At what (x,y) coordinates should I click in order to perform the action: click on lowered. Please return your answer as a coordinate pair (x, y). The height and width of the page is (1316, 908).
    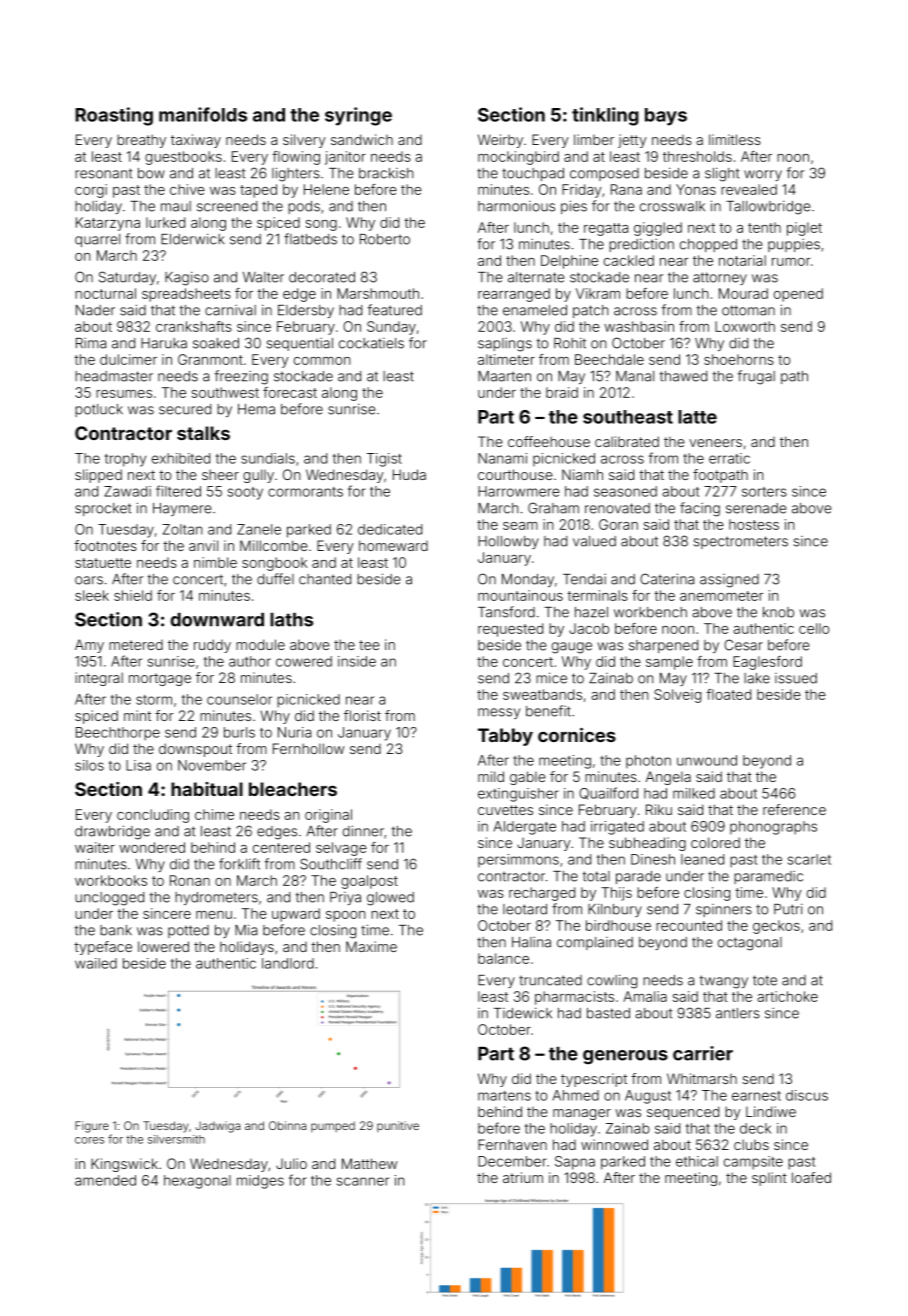
    Looking at the image, I should click on (163, 946).
